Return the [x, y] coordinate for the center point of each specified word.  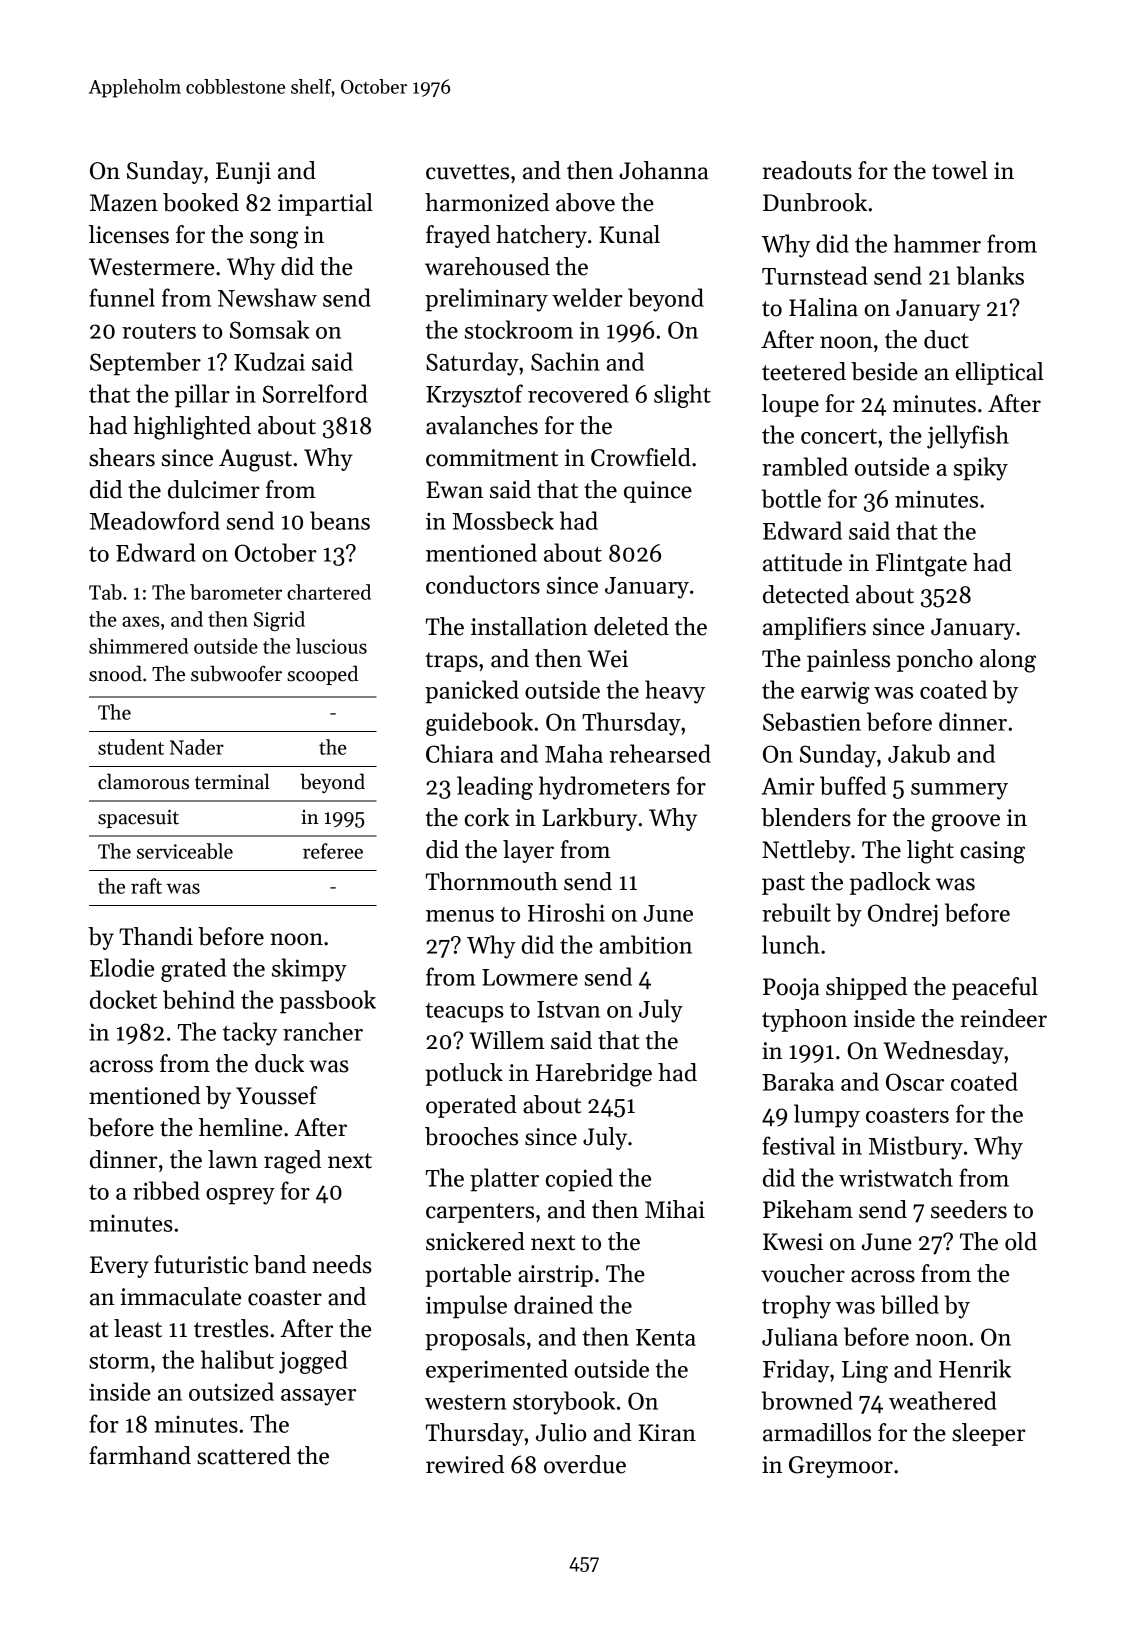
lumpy [827, 1116]
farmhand [140, 1455]
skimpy [309, 970]
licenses [129, 234]
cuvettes [467, 172]
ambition [646, 944]
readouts [807, 170]
